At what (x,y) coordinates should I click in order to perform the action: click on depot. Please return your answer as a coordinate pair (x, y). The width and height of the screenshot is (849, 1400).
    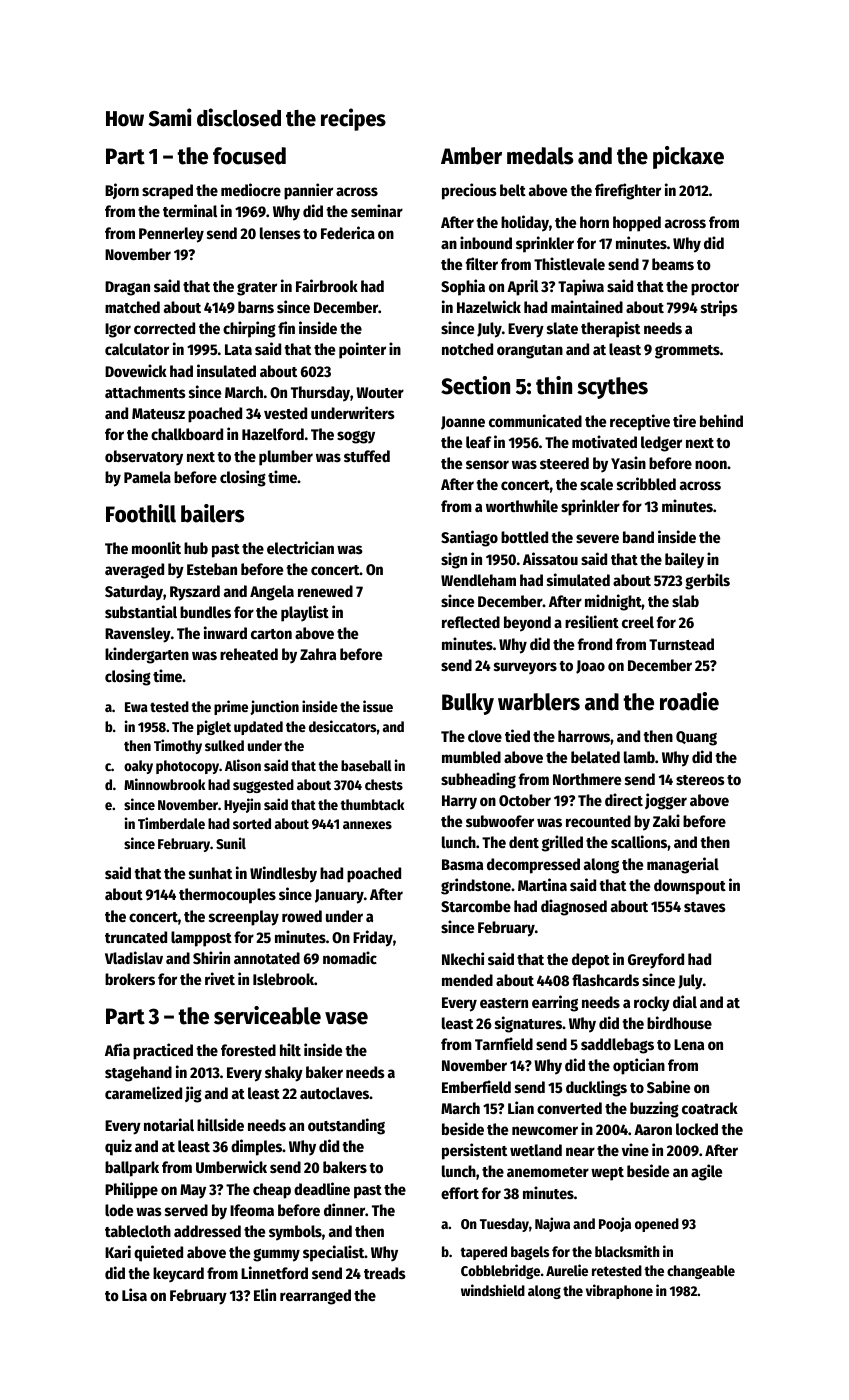
    Looking at the image, I should click on (591, 961).
